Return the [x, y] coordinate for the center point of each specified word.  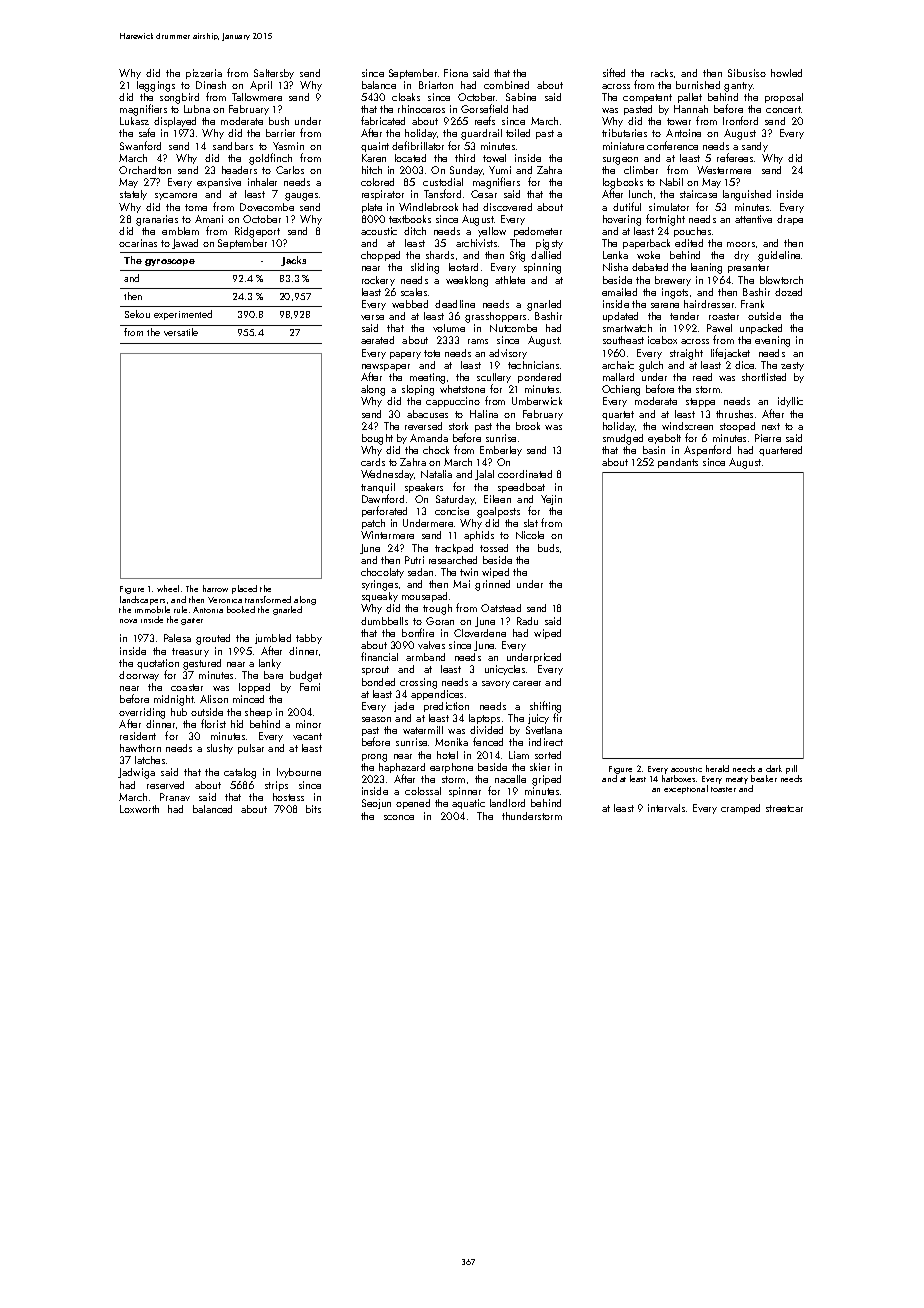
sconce [399, 817]
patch [373, 524]
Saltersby [274, 74]
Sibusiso [747, 73]
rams [478, 341]
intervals [666, 808]
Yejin [551, 500]
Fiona [456, 73]
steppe [700, 402]
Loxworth [139, 809]
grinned [492, 585]
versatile [181, 332]
